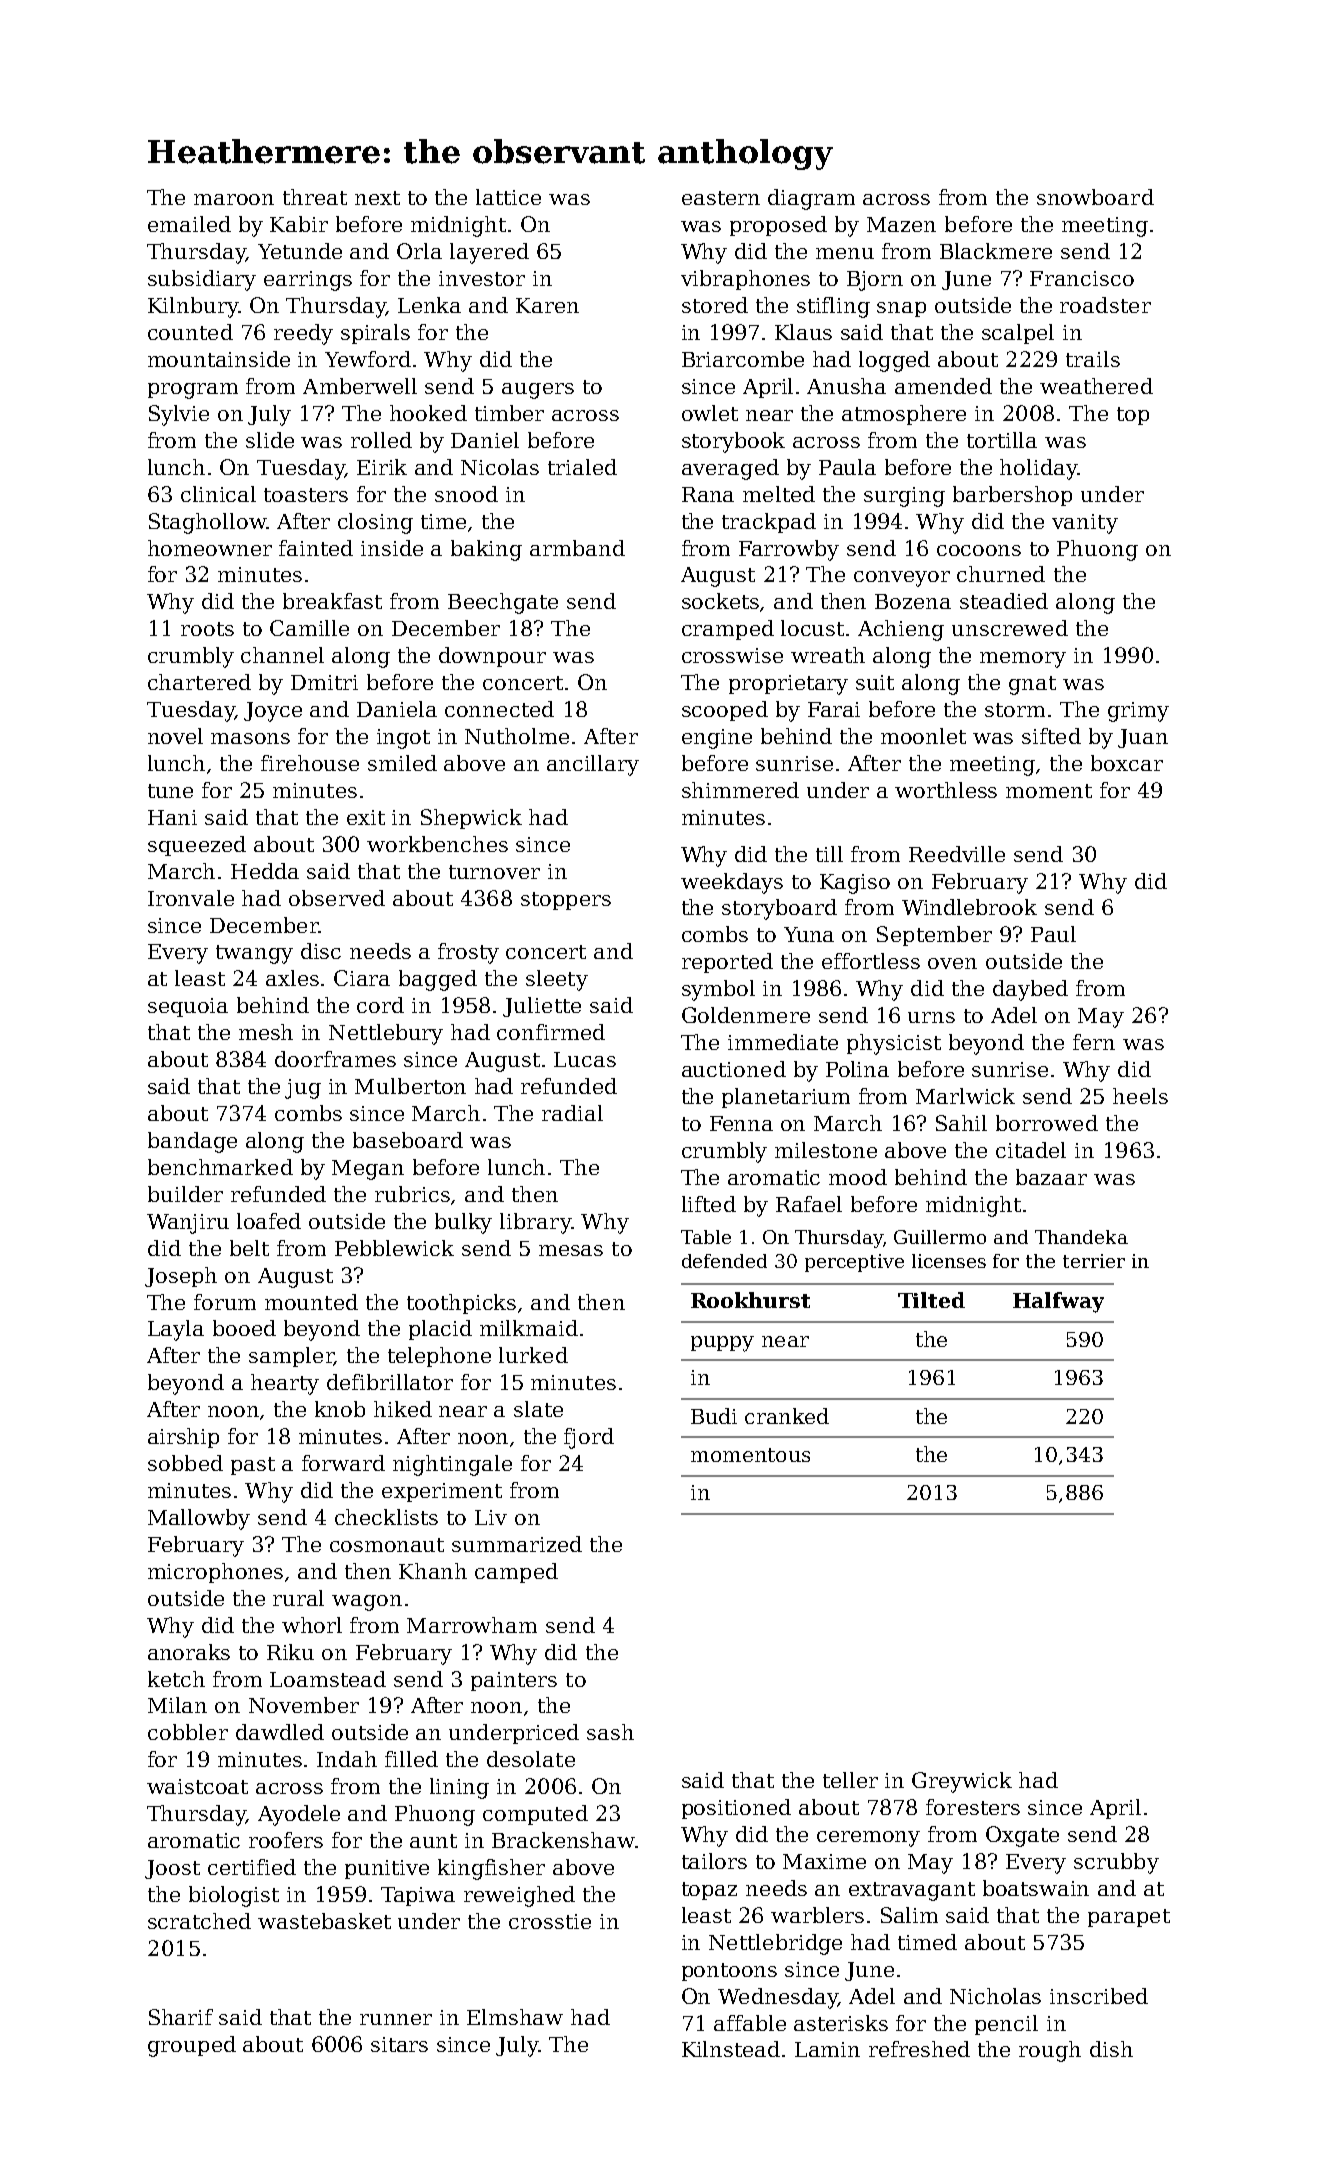 This screenshot has height=2175, width=1321. I want to click on fern, so click(1094, 1042).
